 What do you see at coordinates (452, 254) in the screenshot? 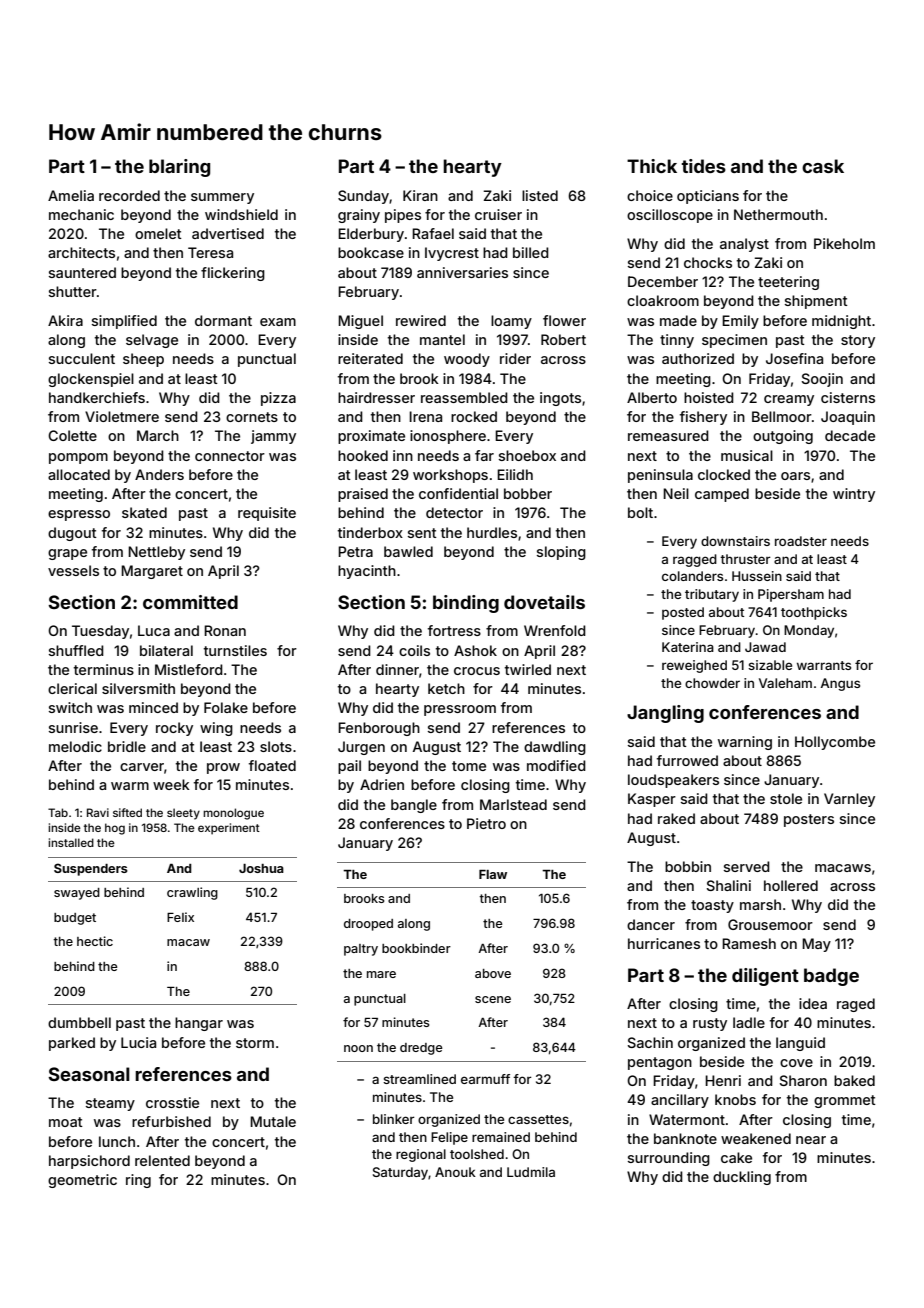
I see `Ivycrest` at bounding box center [452, 254].
